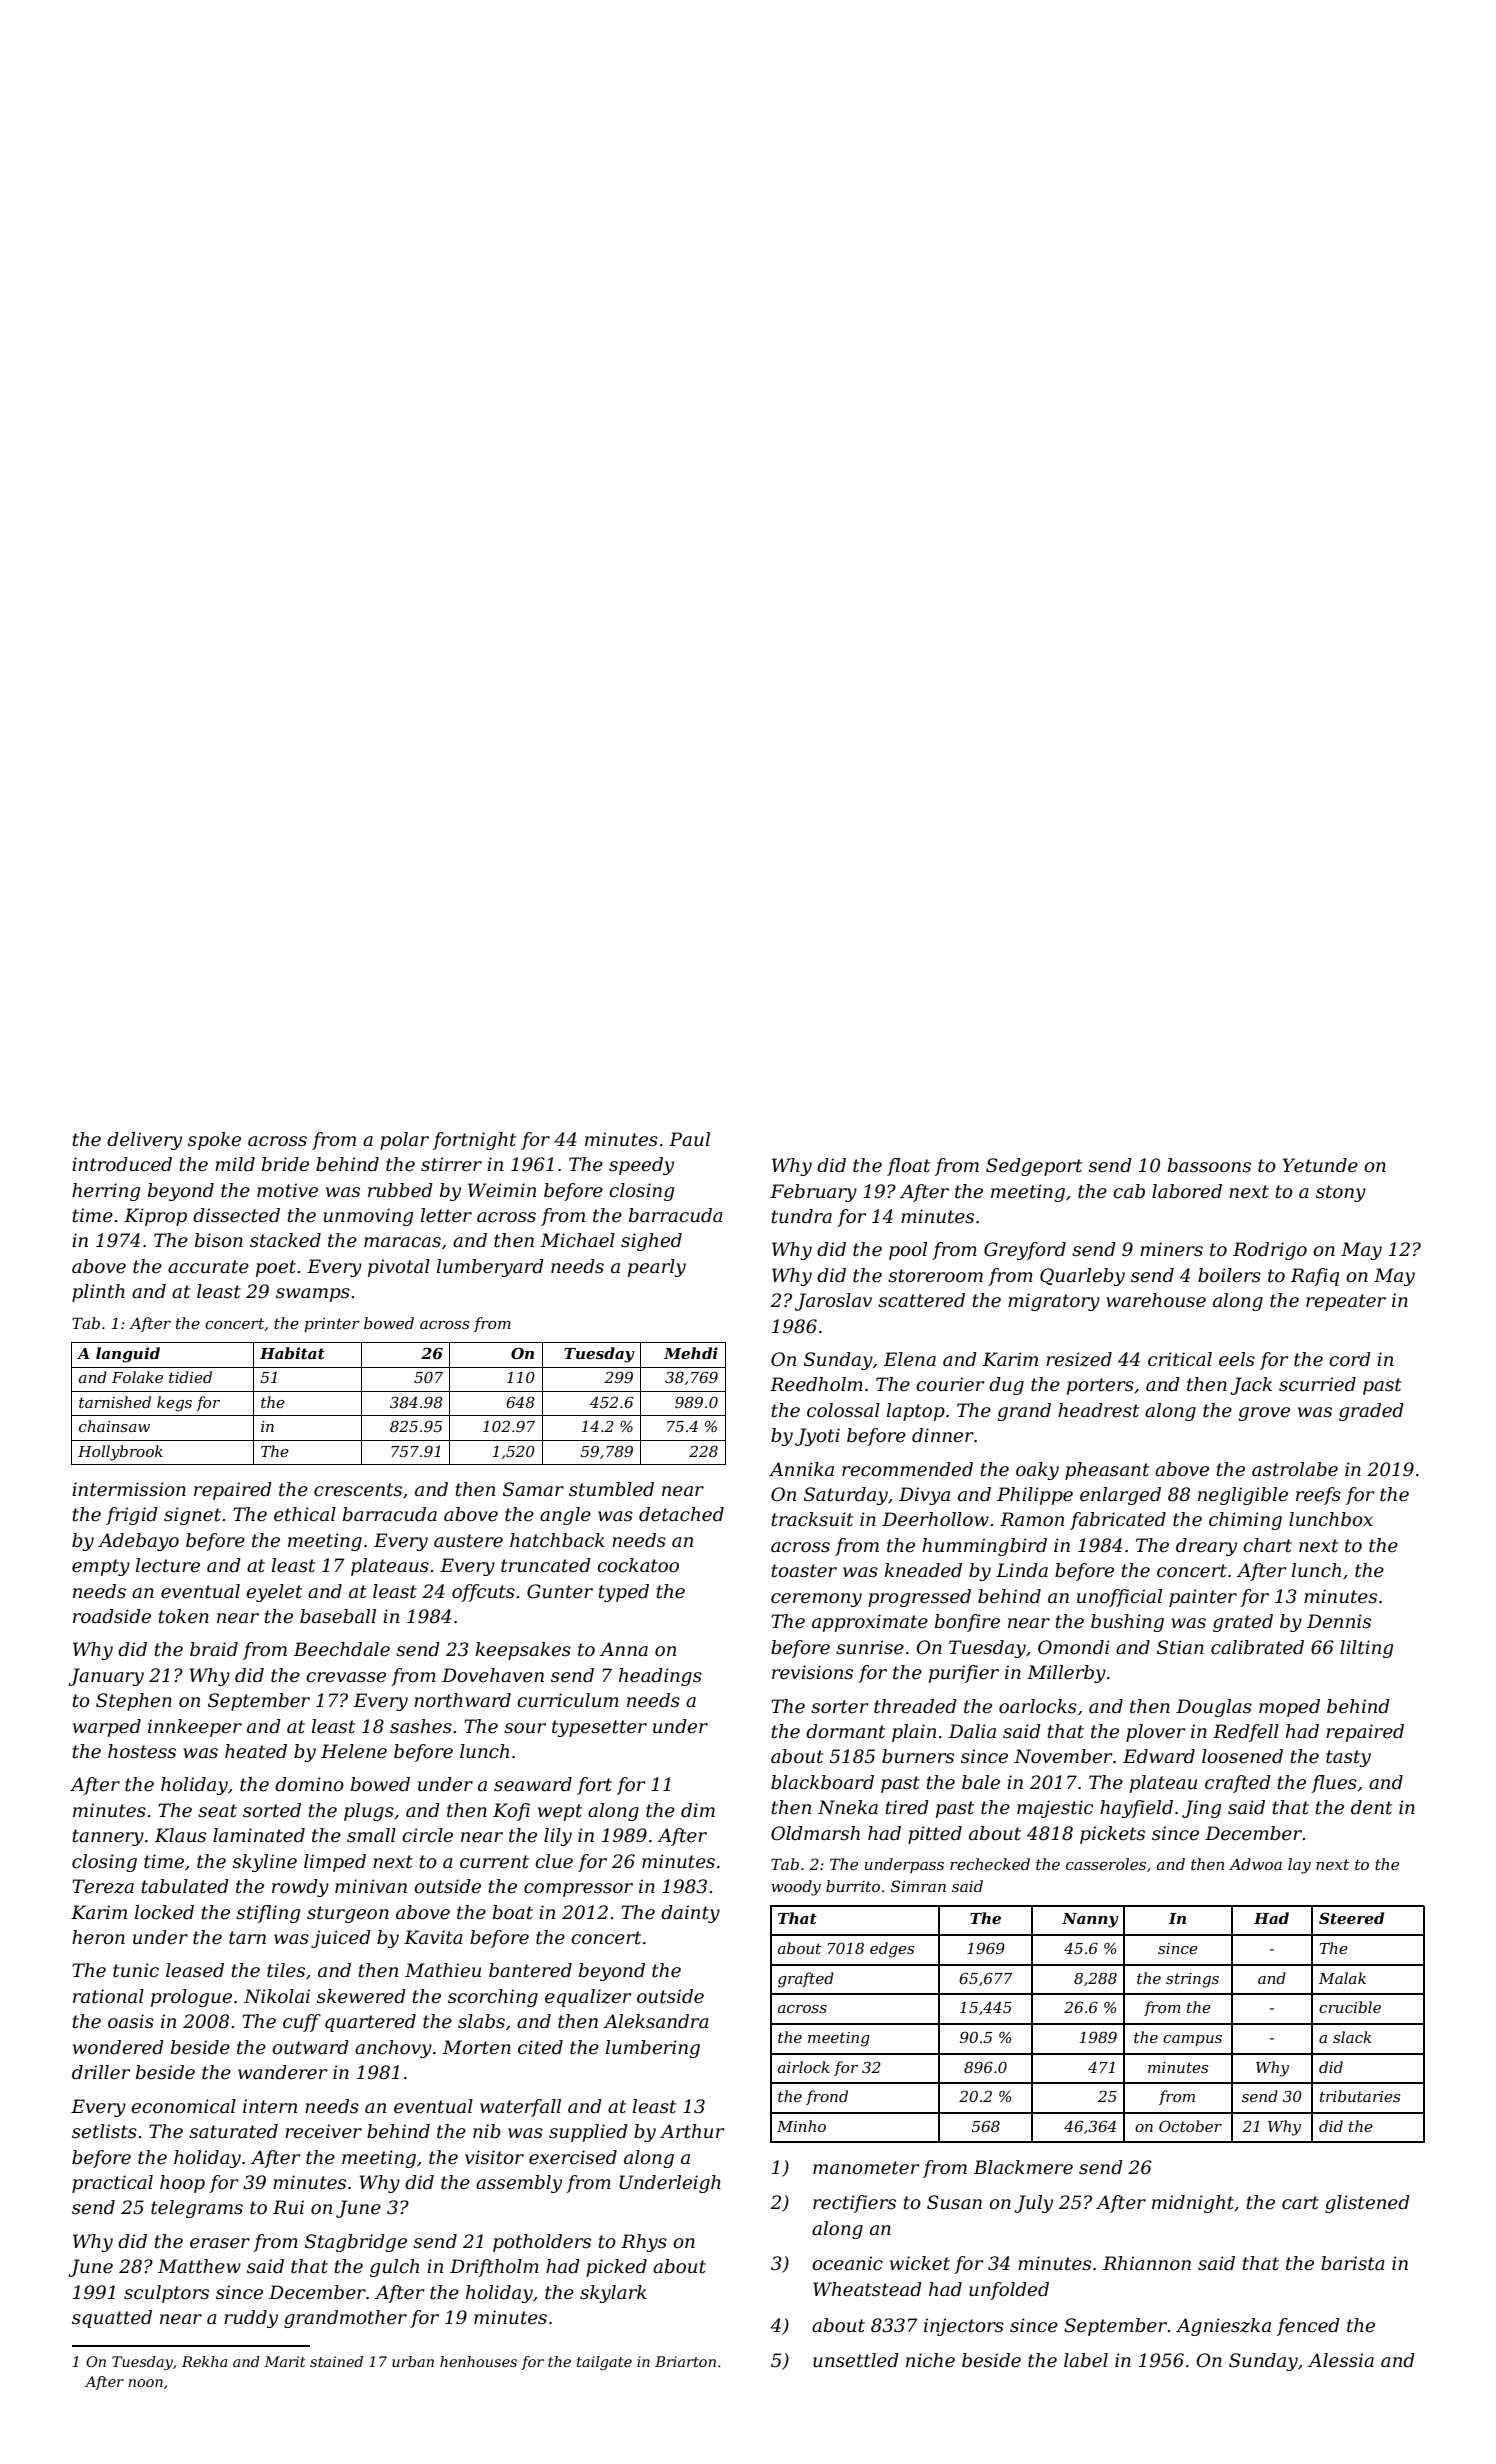 This screenshot has height=2464, width=1496. What do you see at coordinates (166, 2294) in the screenshot?
I see `sculptors` at bounding box center [166, 2294].
